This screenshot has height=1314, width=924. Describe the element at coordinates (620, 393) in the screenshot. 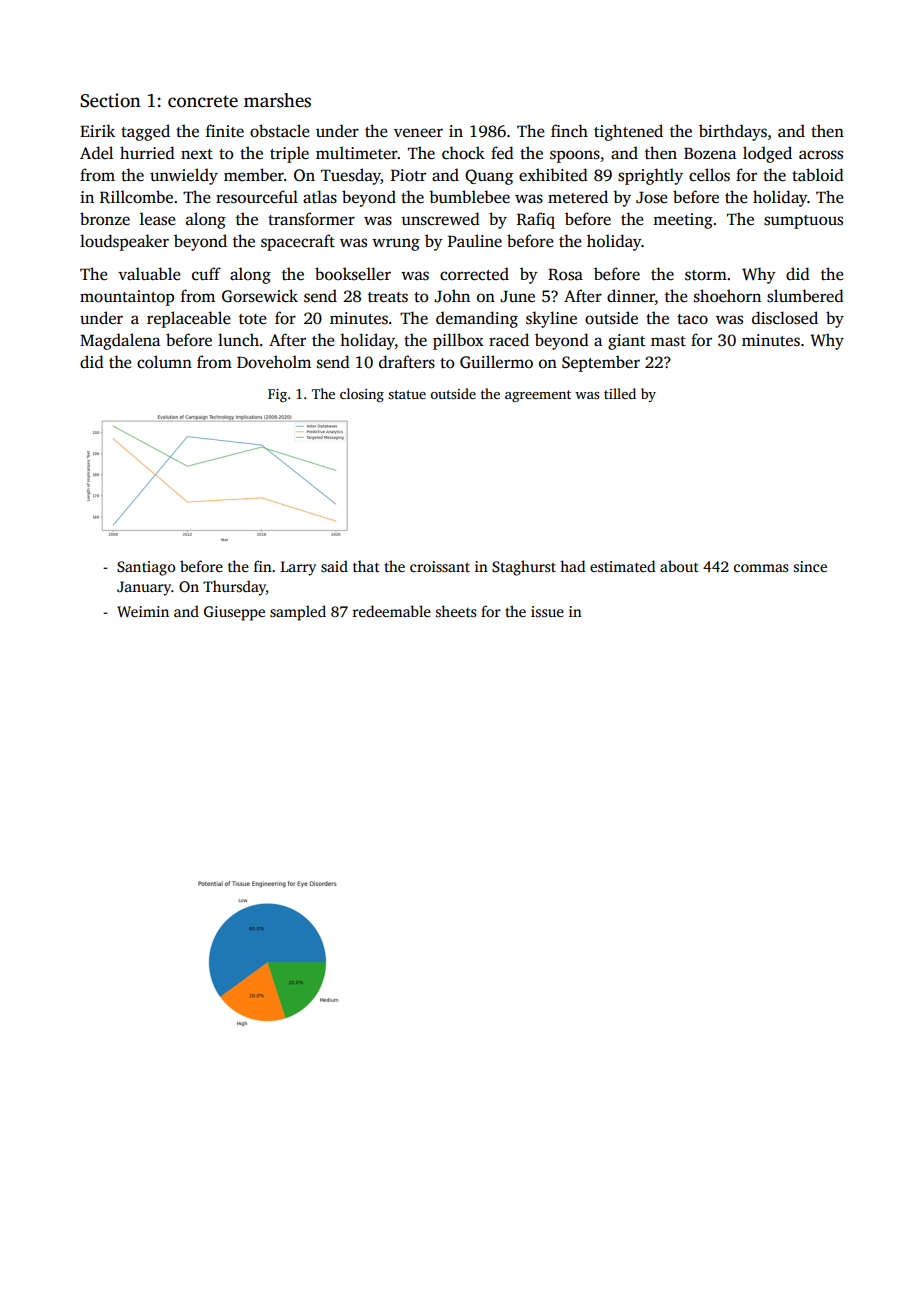

I see `tilled` at that location.
